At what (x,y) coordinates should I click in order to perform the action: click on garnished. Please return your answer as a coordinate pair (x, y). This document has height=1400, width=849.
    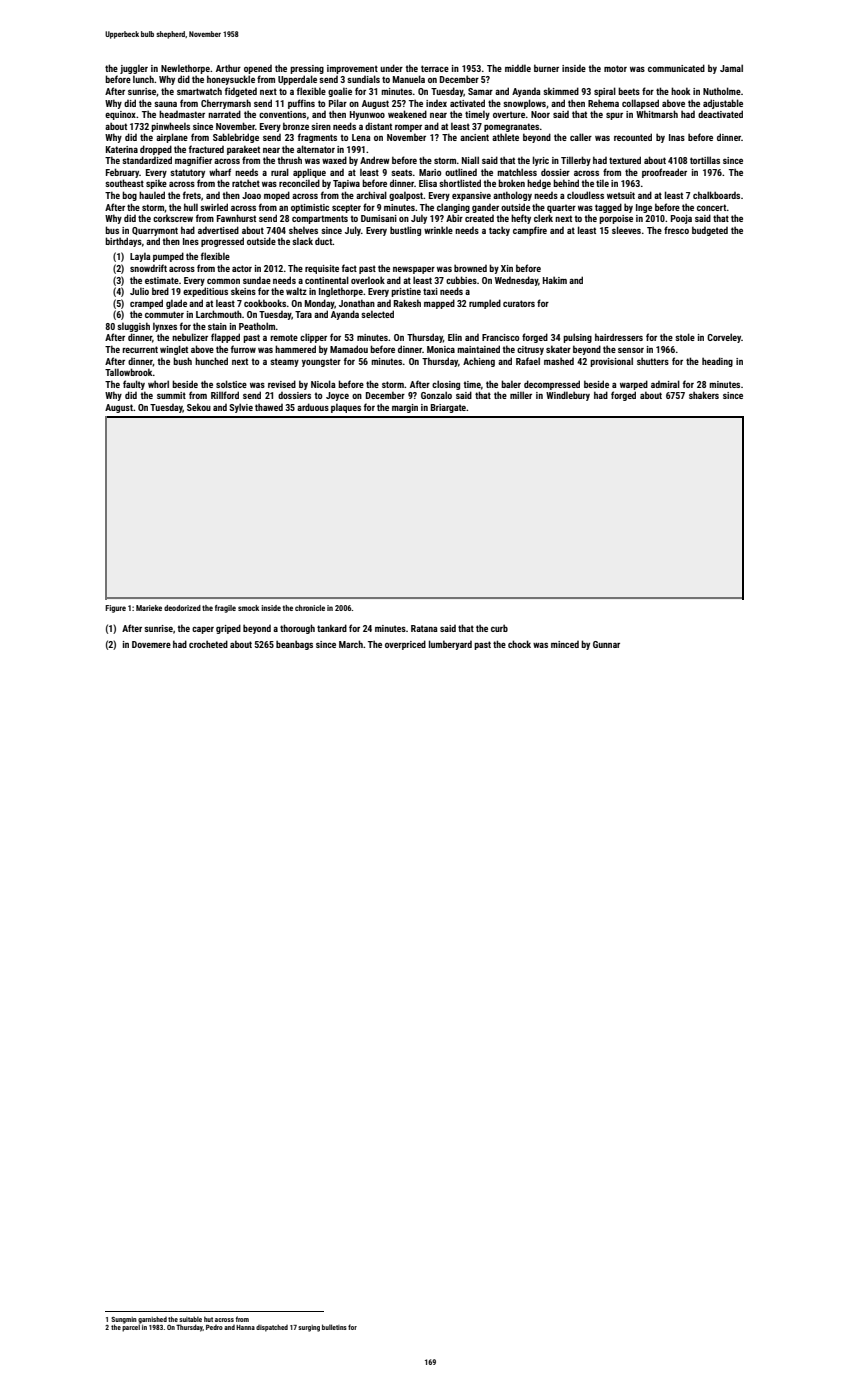
    Looking at the image, I should click on (152, 1320).
